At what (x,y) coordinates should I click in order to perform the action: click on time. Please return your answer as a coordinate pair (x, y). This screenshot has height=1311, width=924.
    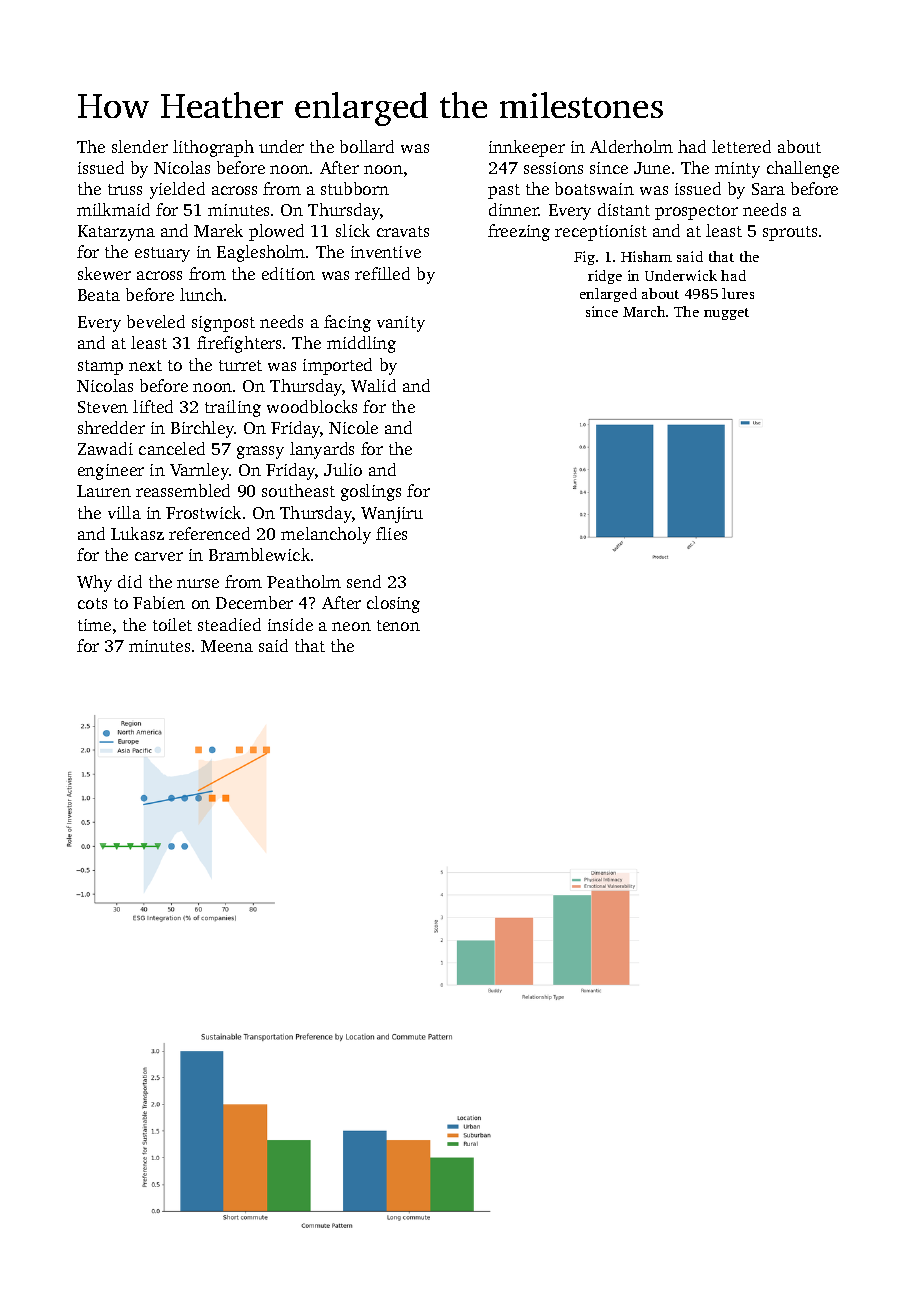
    Looking at the image, I should click on (94, 625).
